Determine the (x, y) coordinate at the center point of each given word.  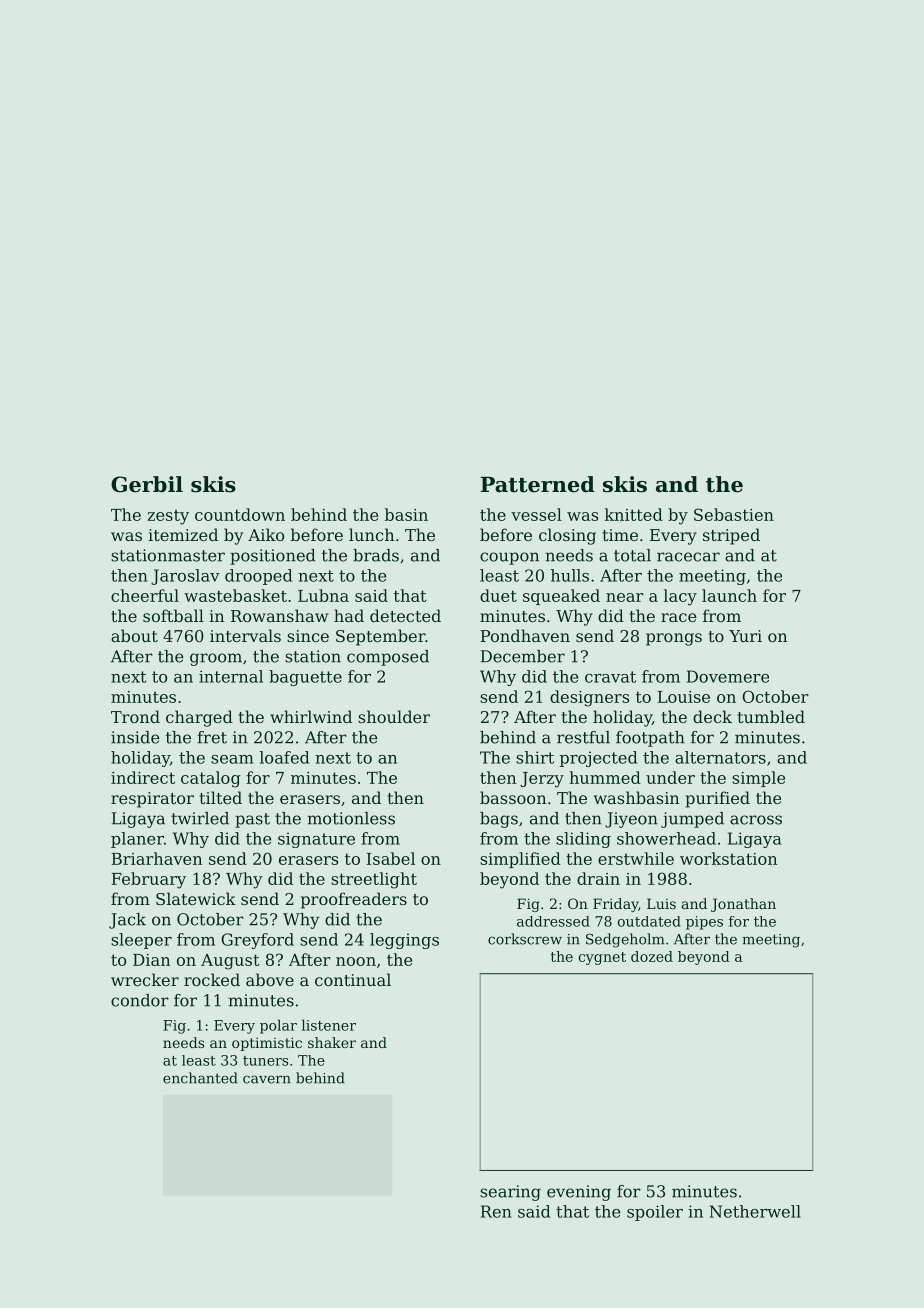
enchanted (200, 1078)
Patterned (537, 484)
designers (589, 698)
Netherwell (755, 1211)
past (252, 820)
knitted (634, 514)
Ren (496, 1211)
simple (758, 779)
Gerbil (147, 484)
